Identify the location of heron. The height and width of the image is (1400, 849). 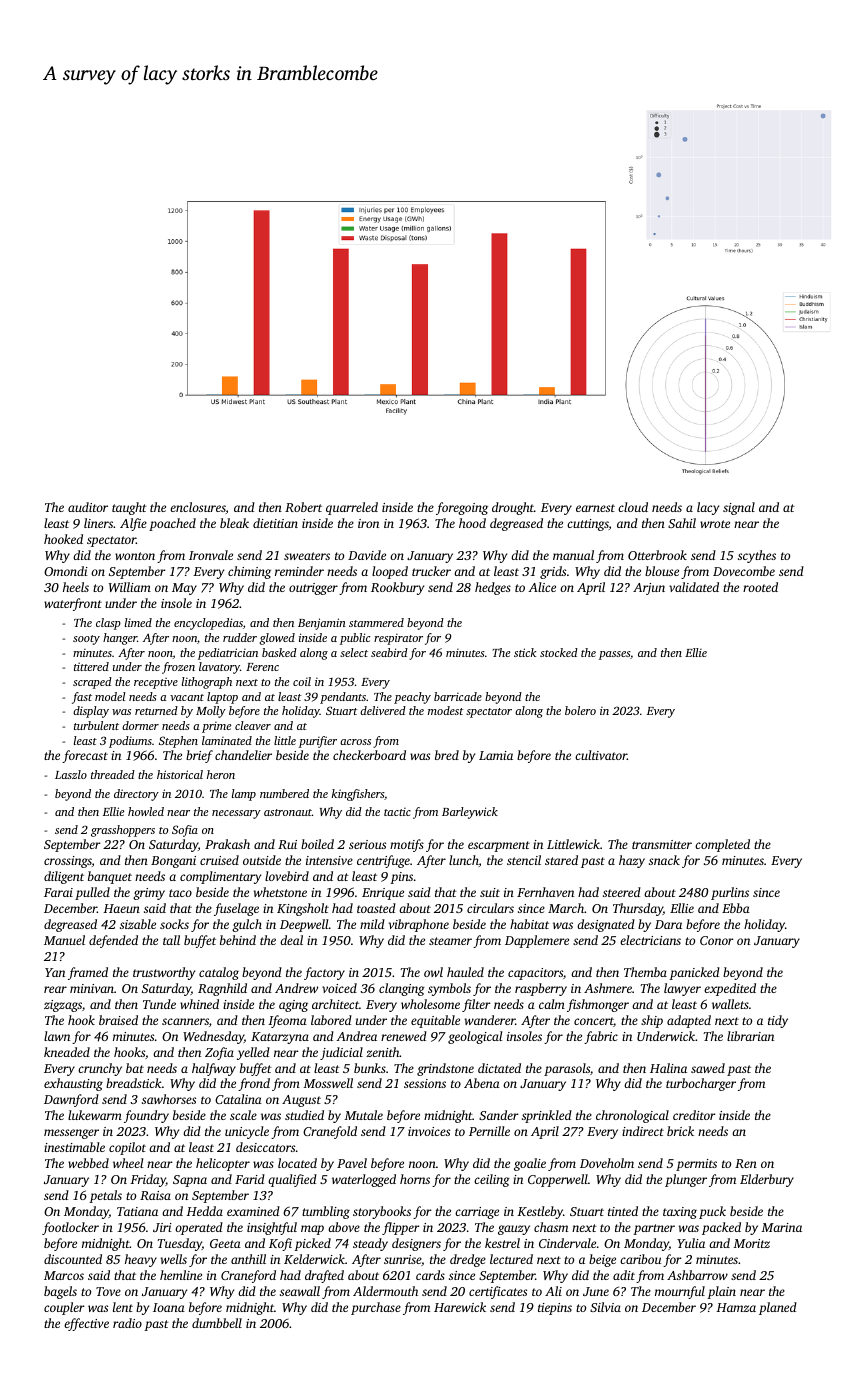
(221, 774).
